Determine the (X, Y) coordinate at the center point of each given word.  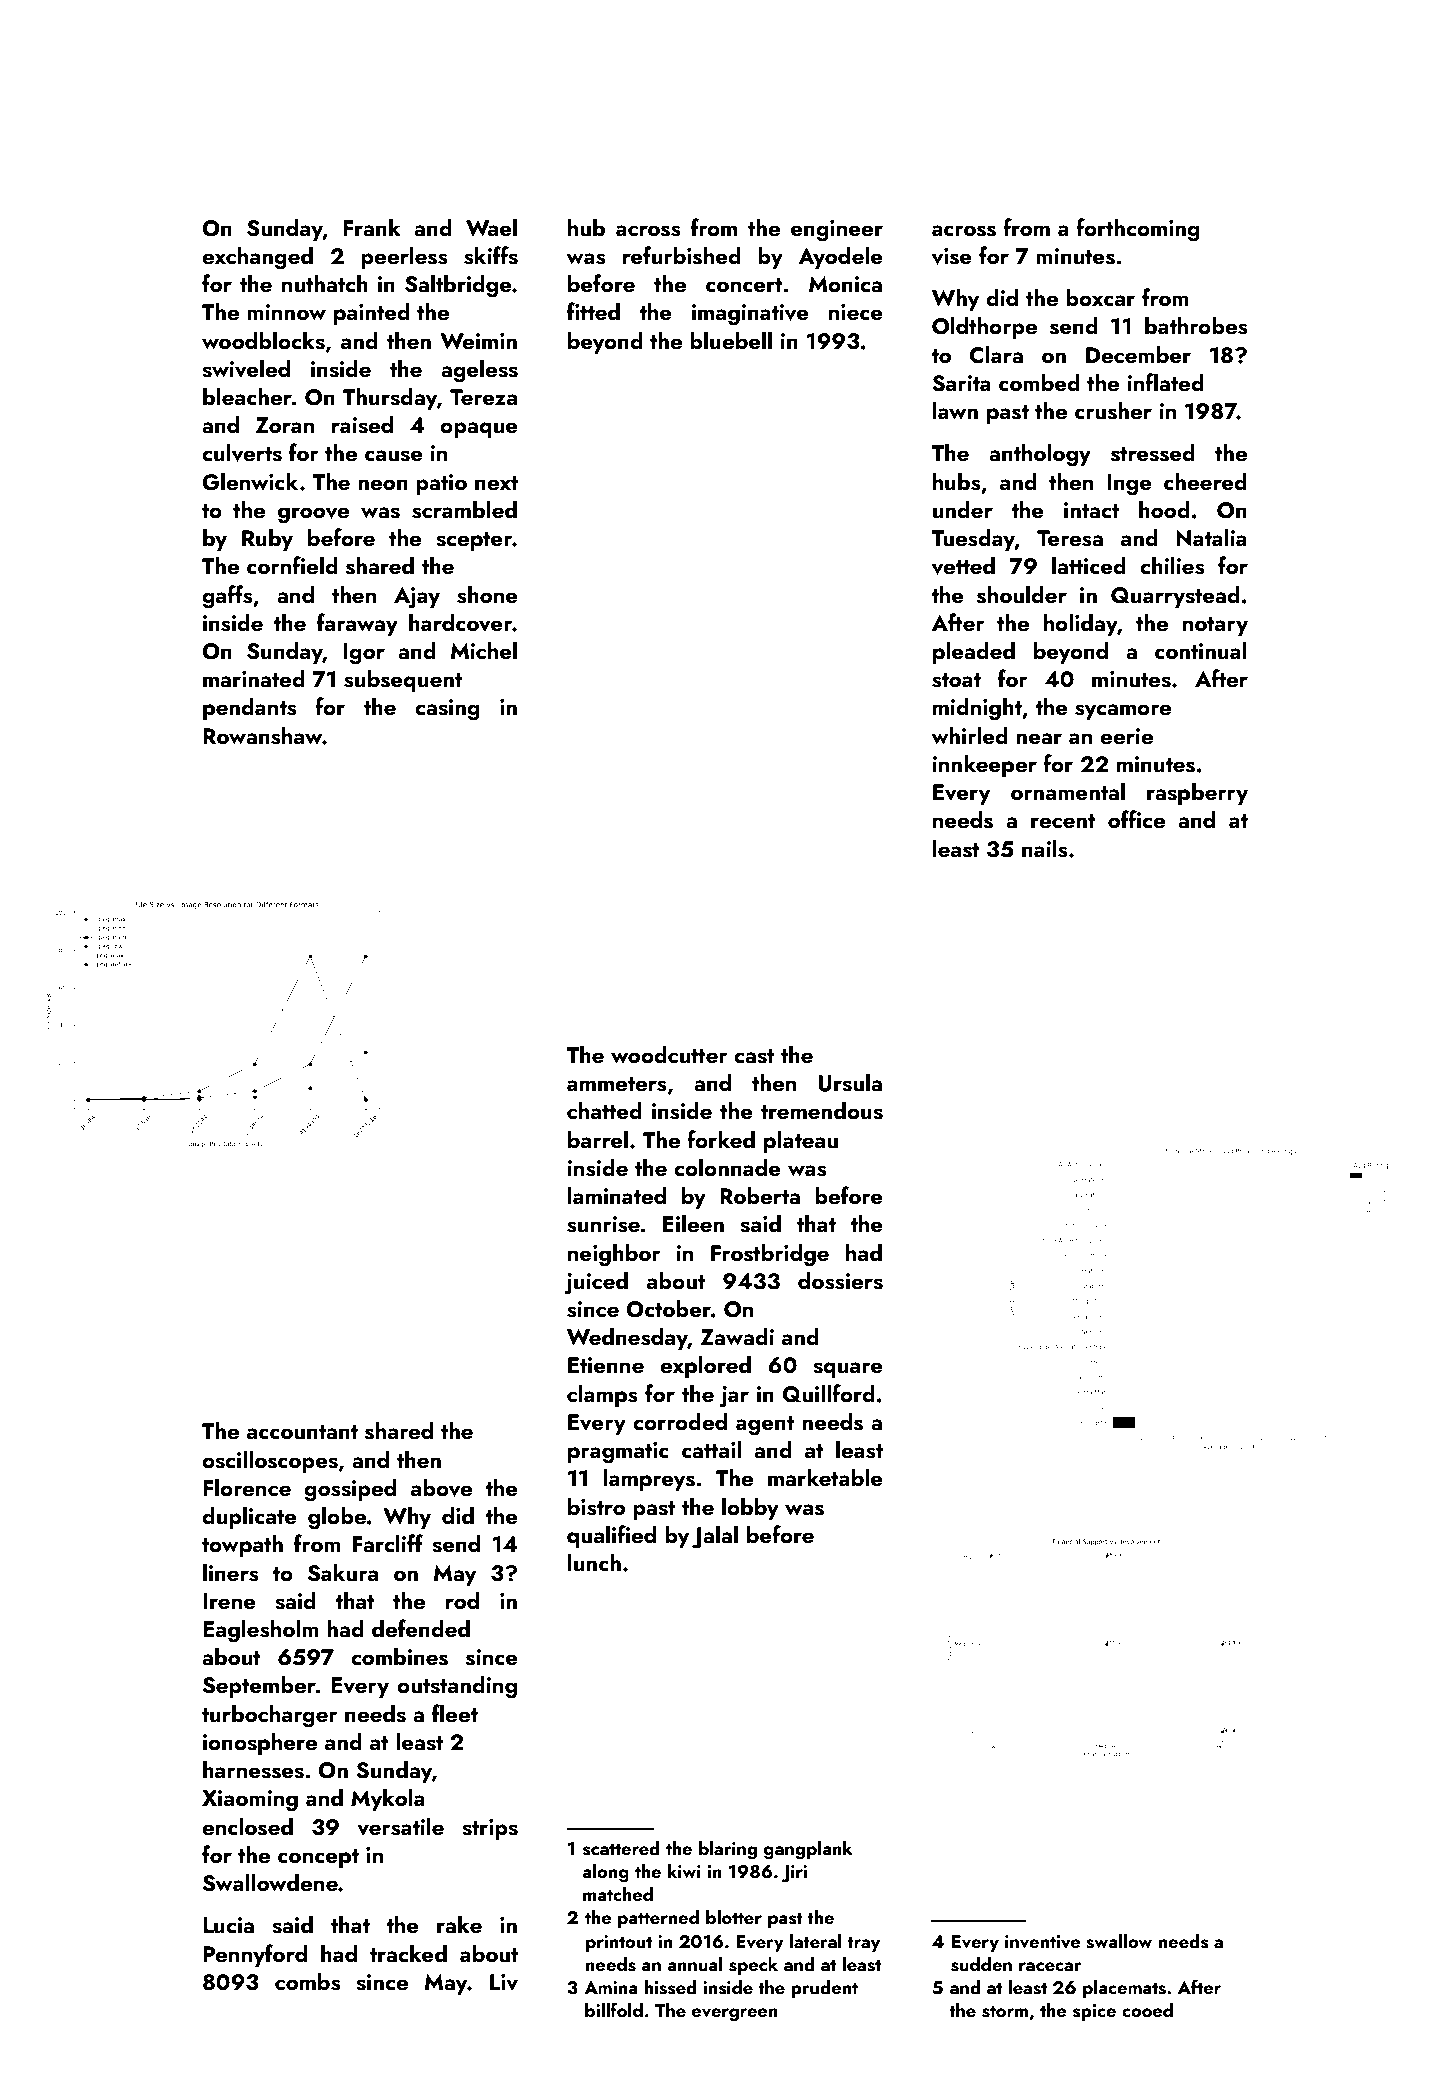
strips (490, 1829)
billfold (614, 2009)
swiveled (246, 368)
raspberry (1197, 793)
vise (952, 256)
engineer (837, 231)
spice (1094, 2012)
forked (721, 1139)
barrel (598, 1139)
